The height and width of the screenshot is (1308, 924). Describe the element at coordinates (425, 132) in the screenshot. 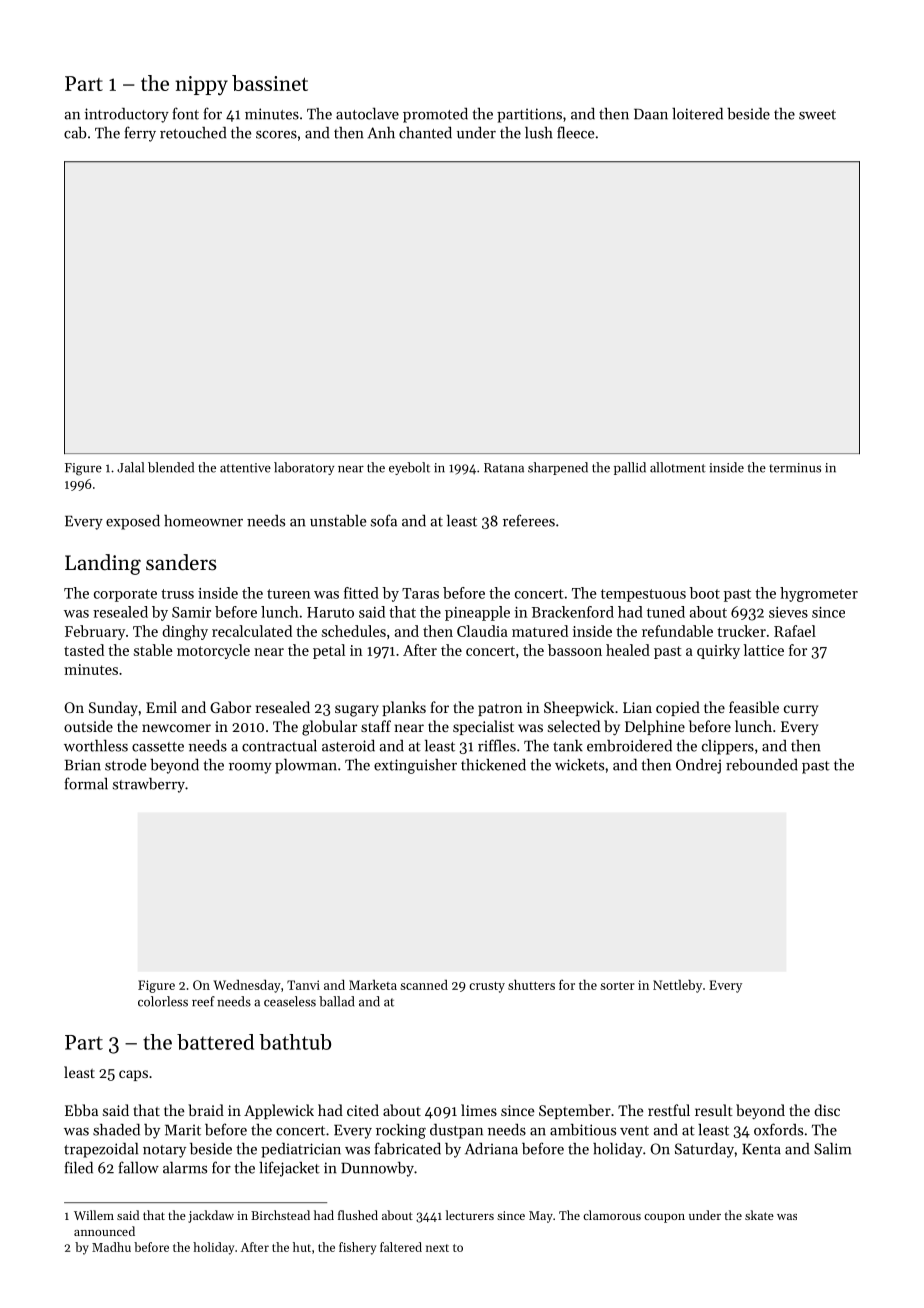

I see `chanted` at that location.
